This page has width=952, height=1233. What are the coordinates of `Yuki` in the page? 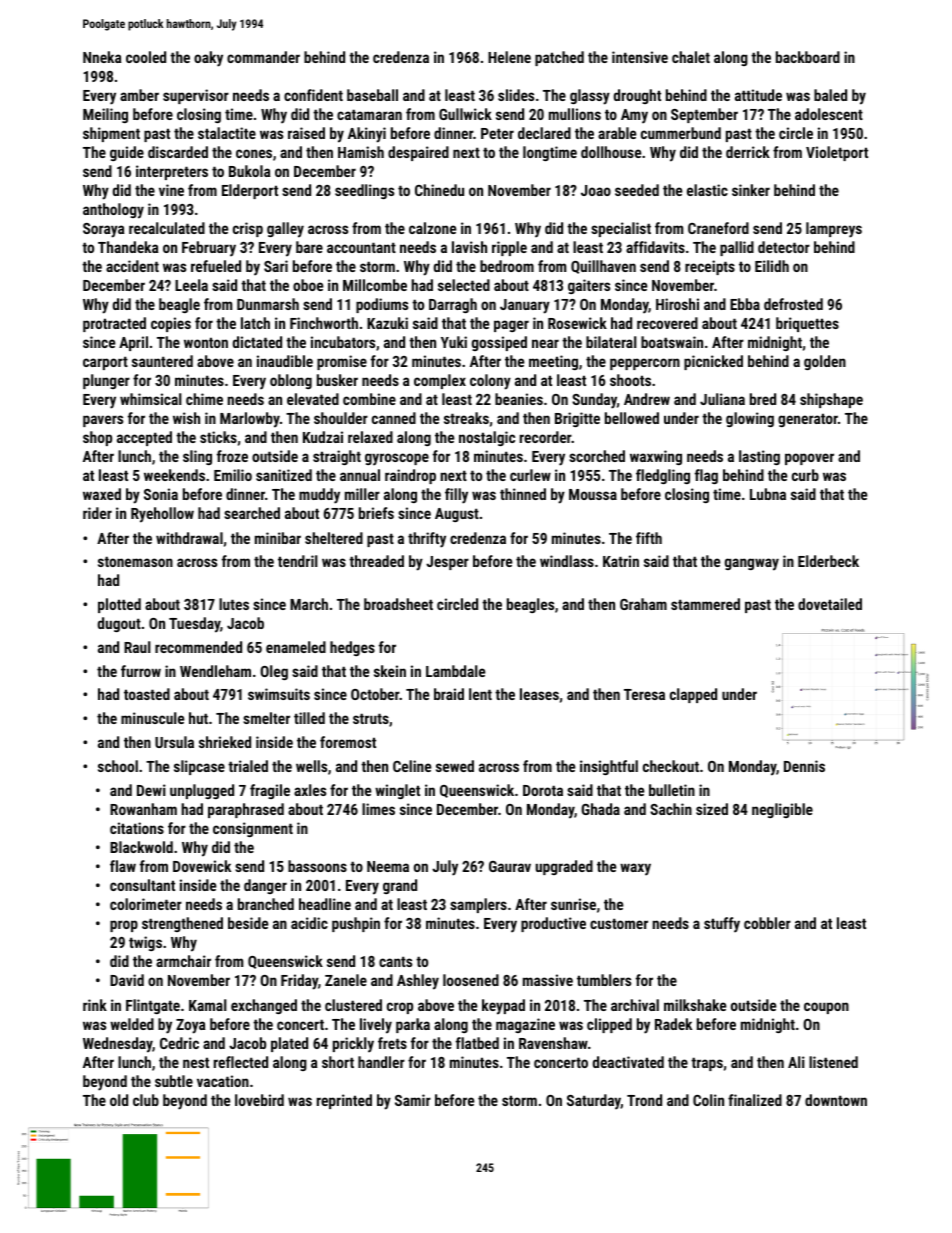 It's located at (454, 342).
